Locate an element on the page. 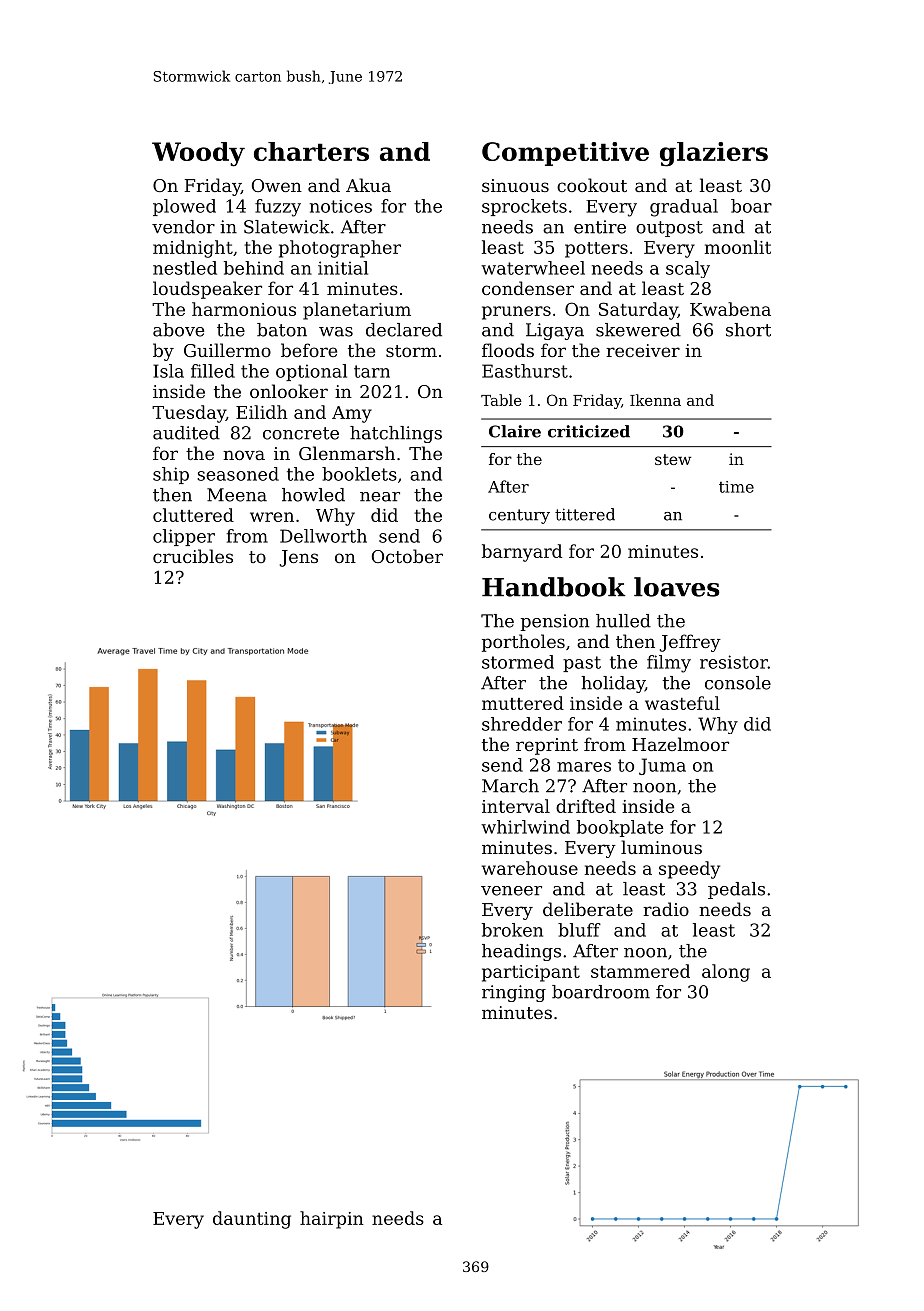 This document has height=1311, width=924. ringing is located at coordinates (514, 993).
